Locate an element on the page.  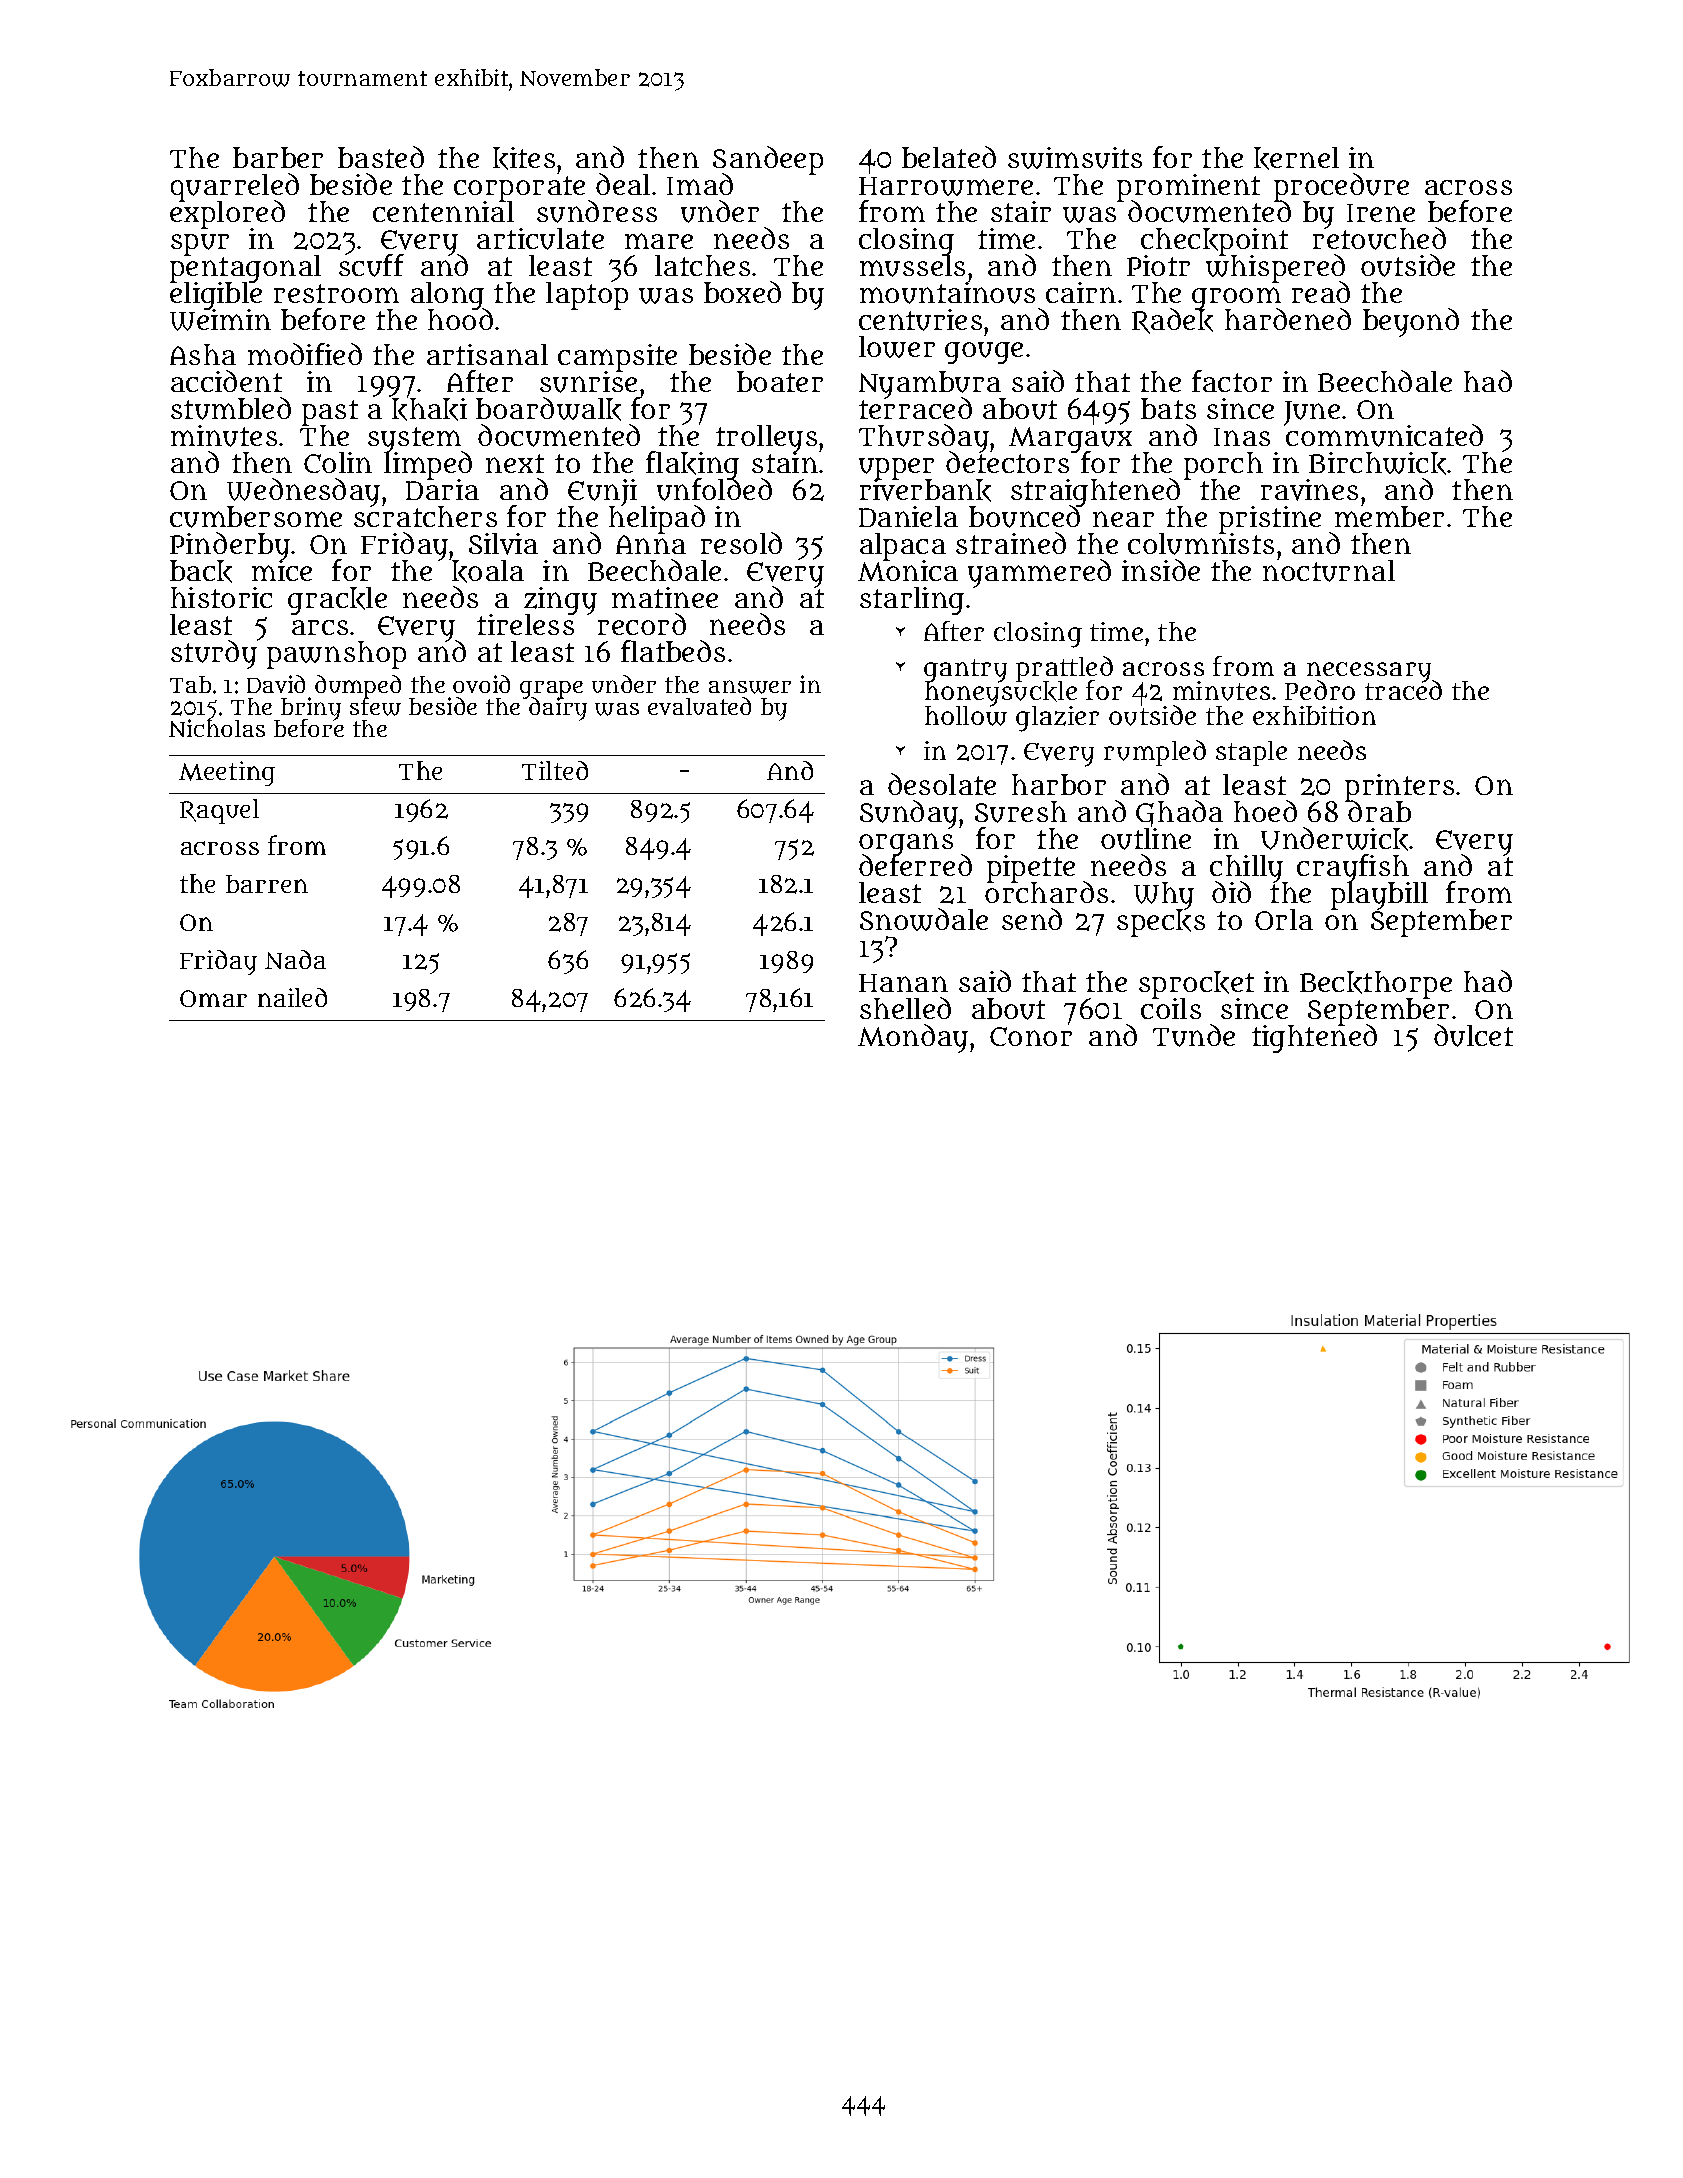
nocturnal is located at coordinates (1329, 571).
